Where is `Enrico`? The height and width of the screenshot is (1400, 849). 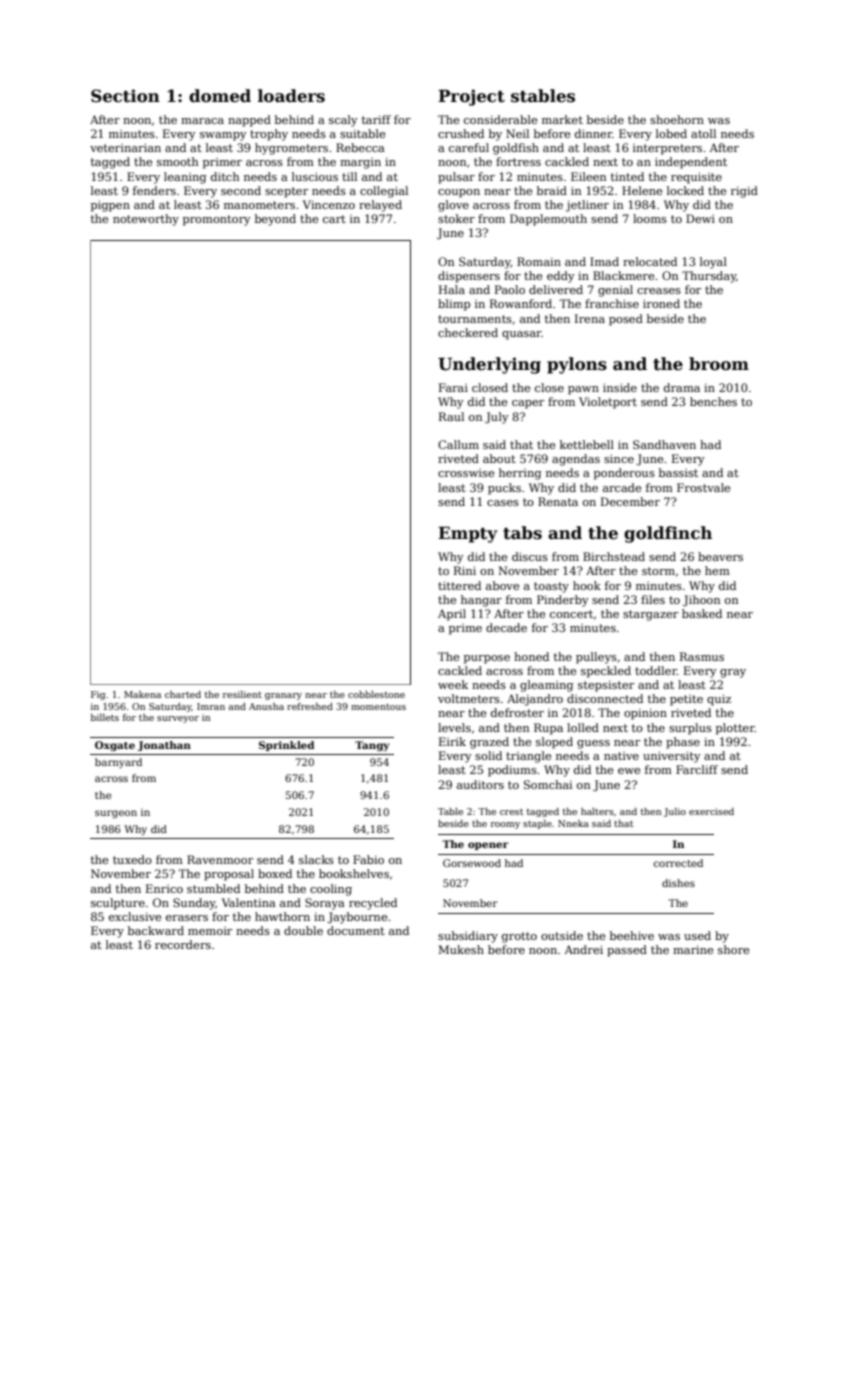 Enrico is located at coordinates (164, 888).
